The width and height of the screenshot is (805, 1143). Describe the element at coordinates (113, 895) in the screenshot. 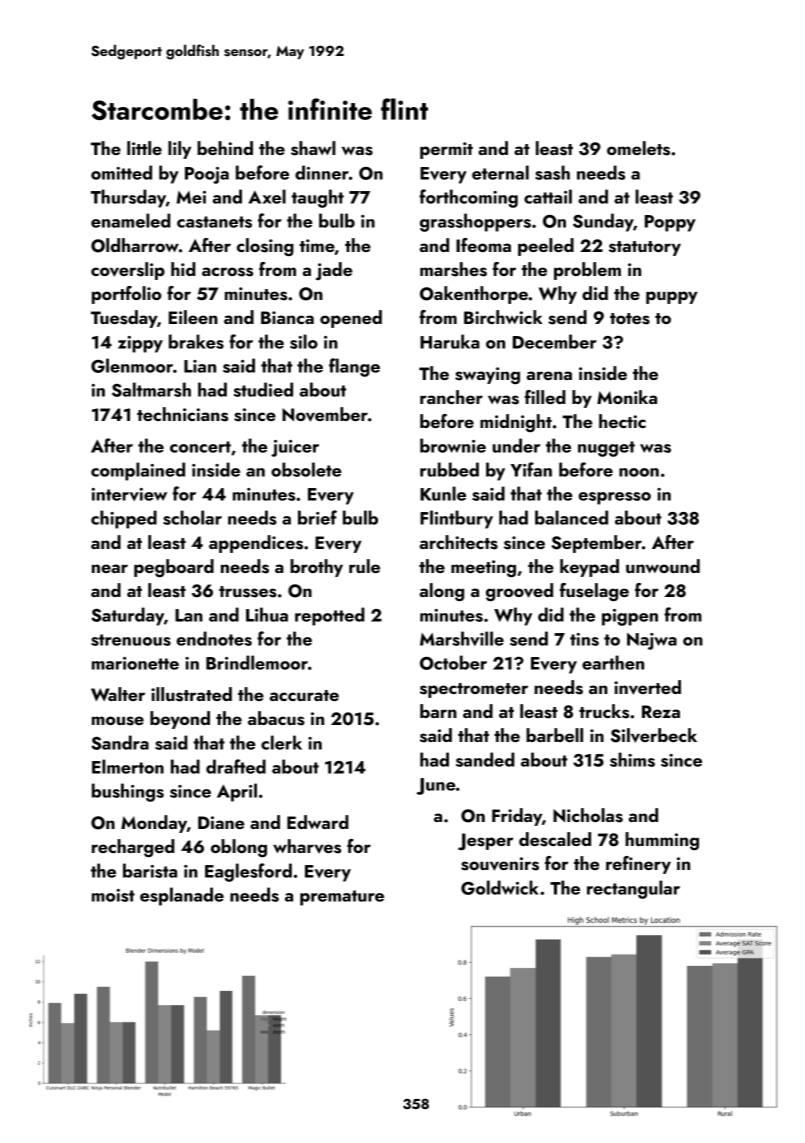

I see `moist` at that location.
